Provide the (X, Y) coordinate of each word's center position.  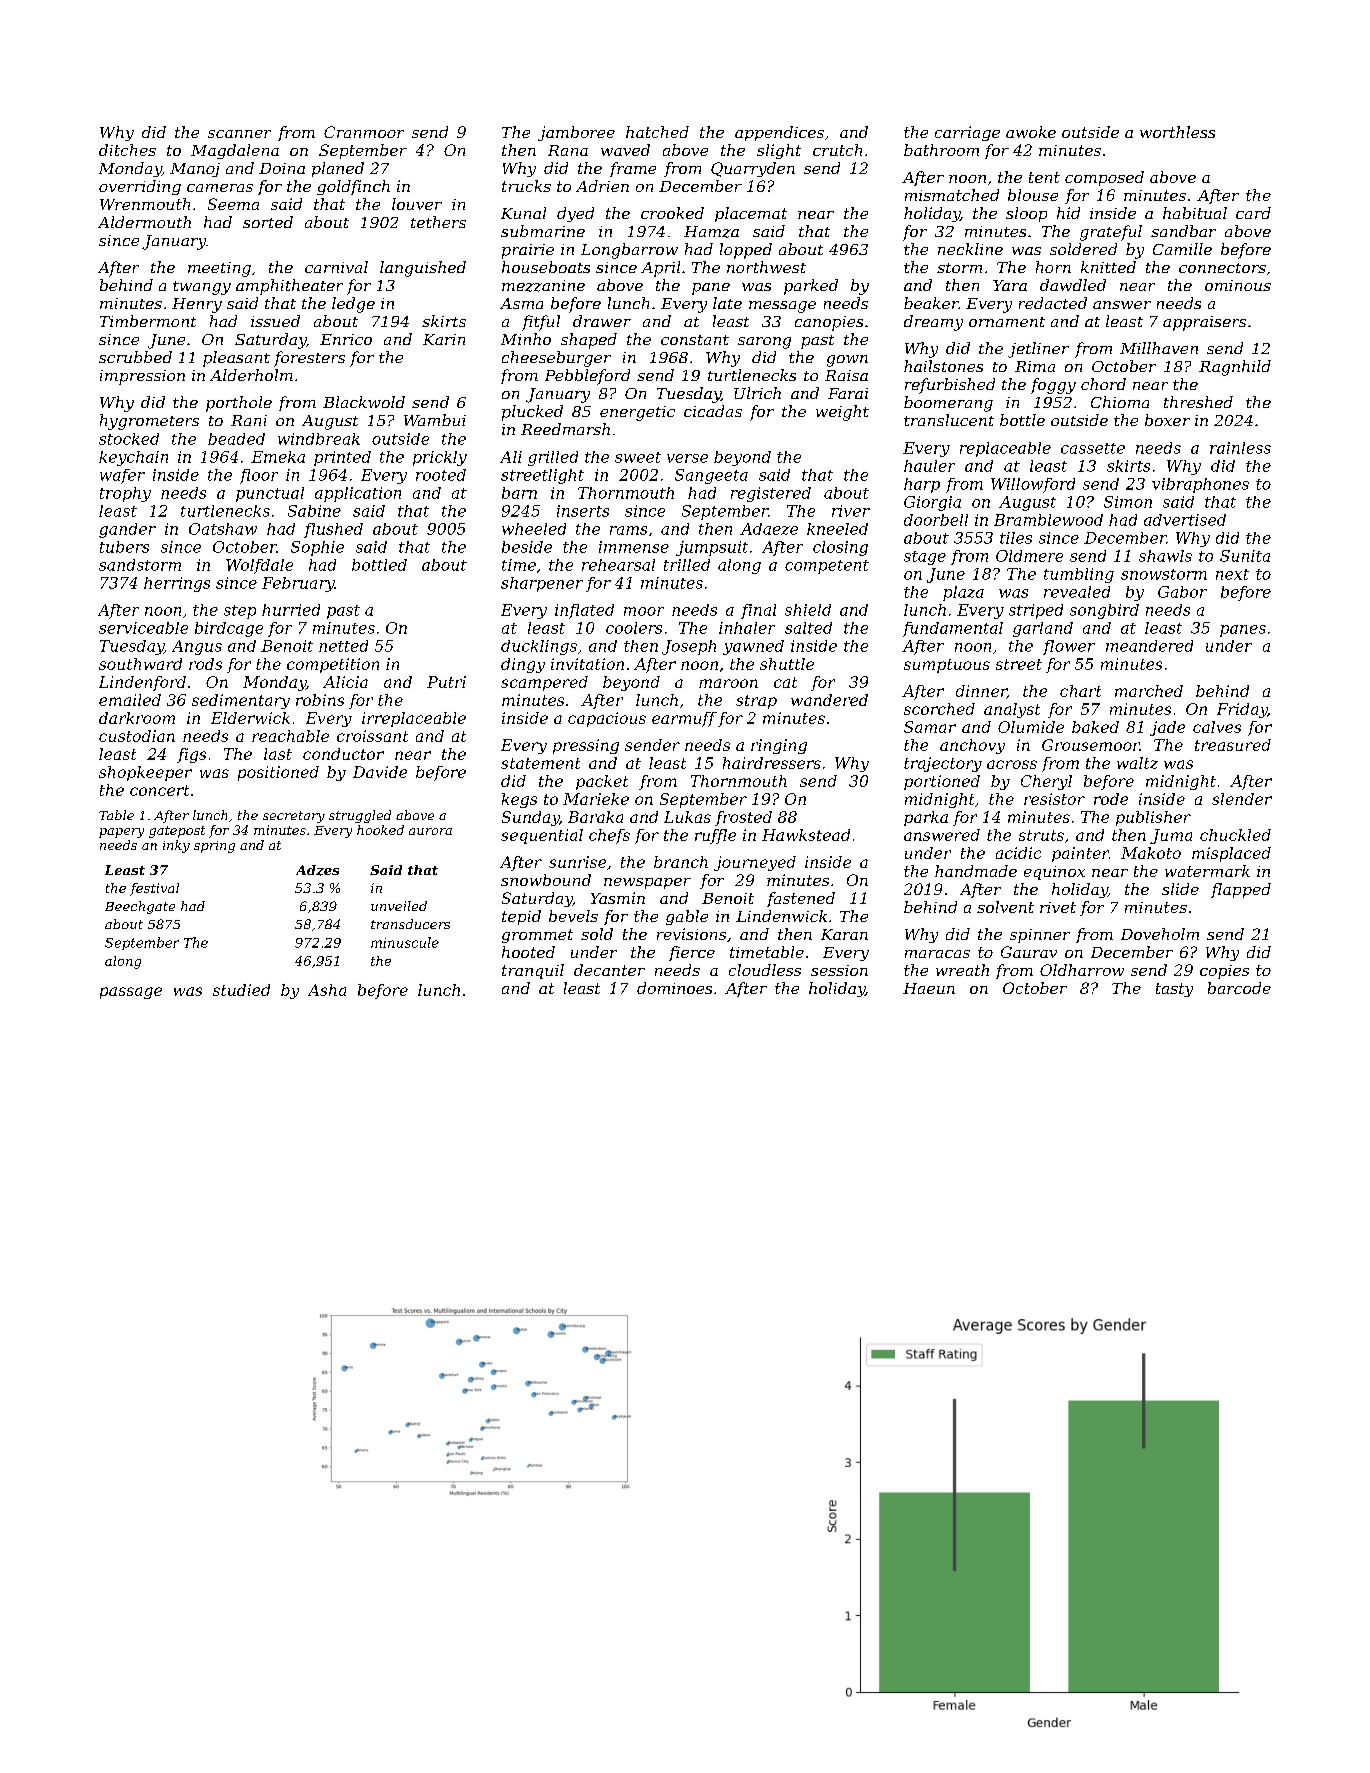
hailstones (943, 366)
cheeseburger (556, 359)
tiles (1016, 538)
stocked (129, 439)
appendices (779, 133)
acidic (1018, 853)
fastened (801, 899)
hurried (291, 610)
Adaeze (769, 529)
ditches (127, 150)
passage (131, 993)
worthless (1177, 132)
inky (176, 846)
